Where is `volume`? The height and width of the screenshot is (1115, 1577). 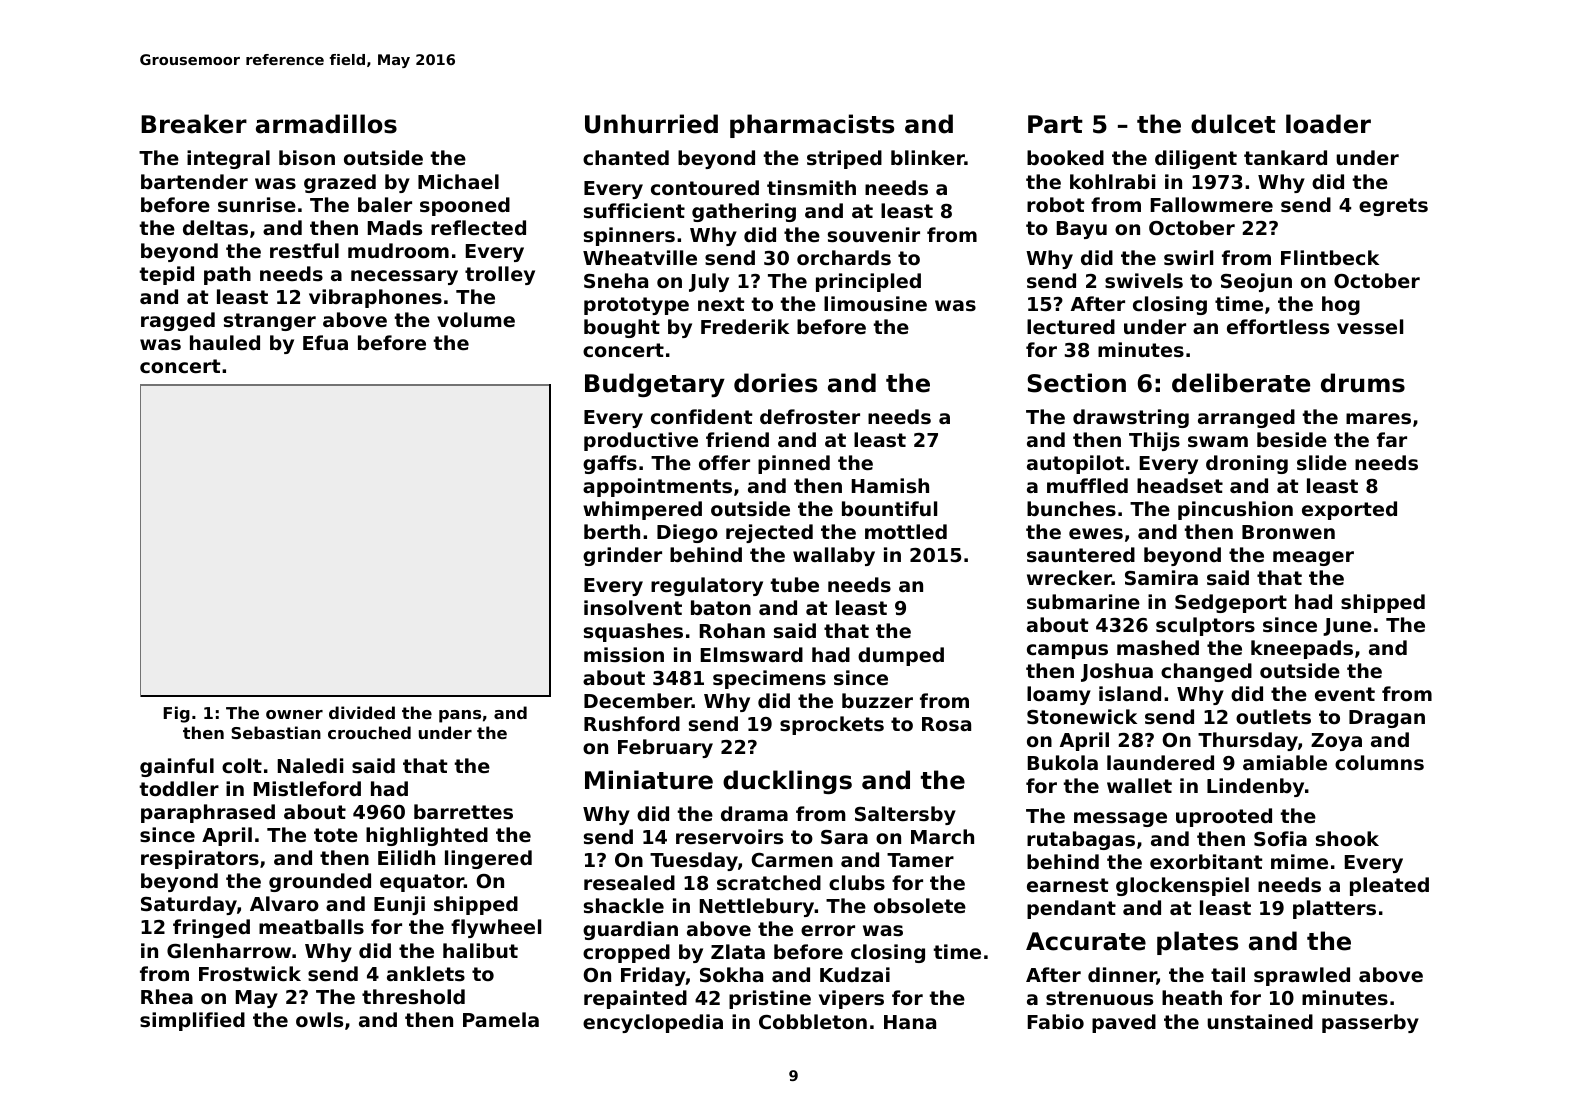 volume is located at coordinates (476, 319).
